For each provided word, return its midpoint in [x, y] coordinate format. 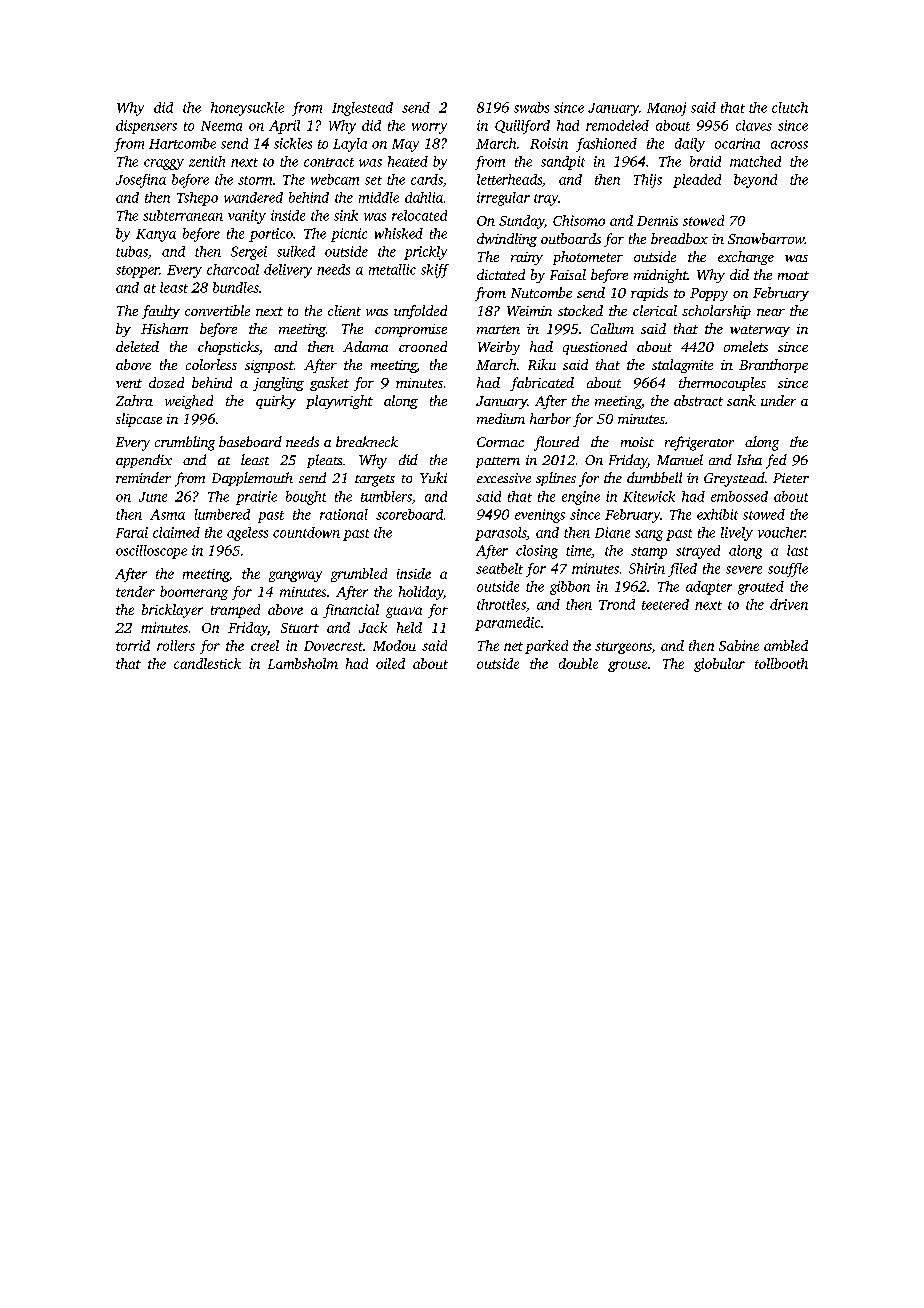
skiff [435, 271]
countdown [306, 532]
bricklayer [172, 611]
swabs [531, 107]
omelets [746, 346]
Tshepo [197, 199]
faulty [161, 312]
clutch [790, 107]
